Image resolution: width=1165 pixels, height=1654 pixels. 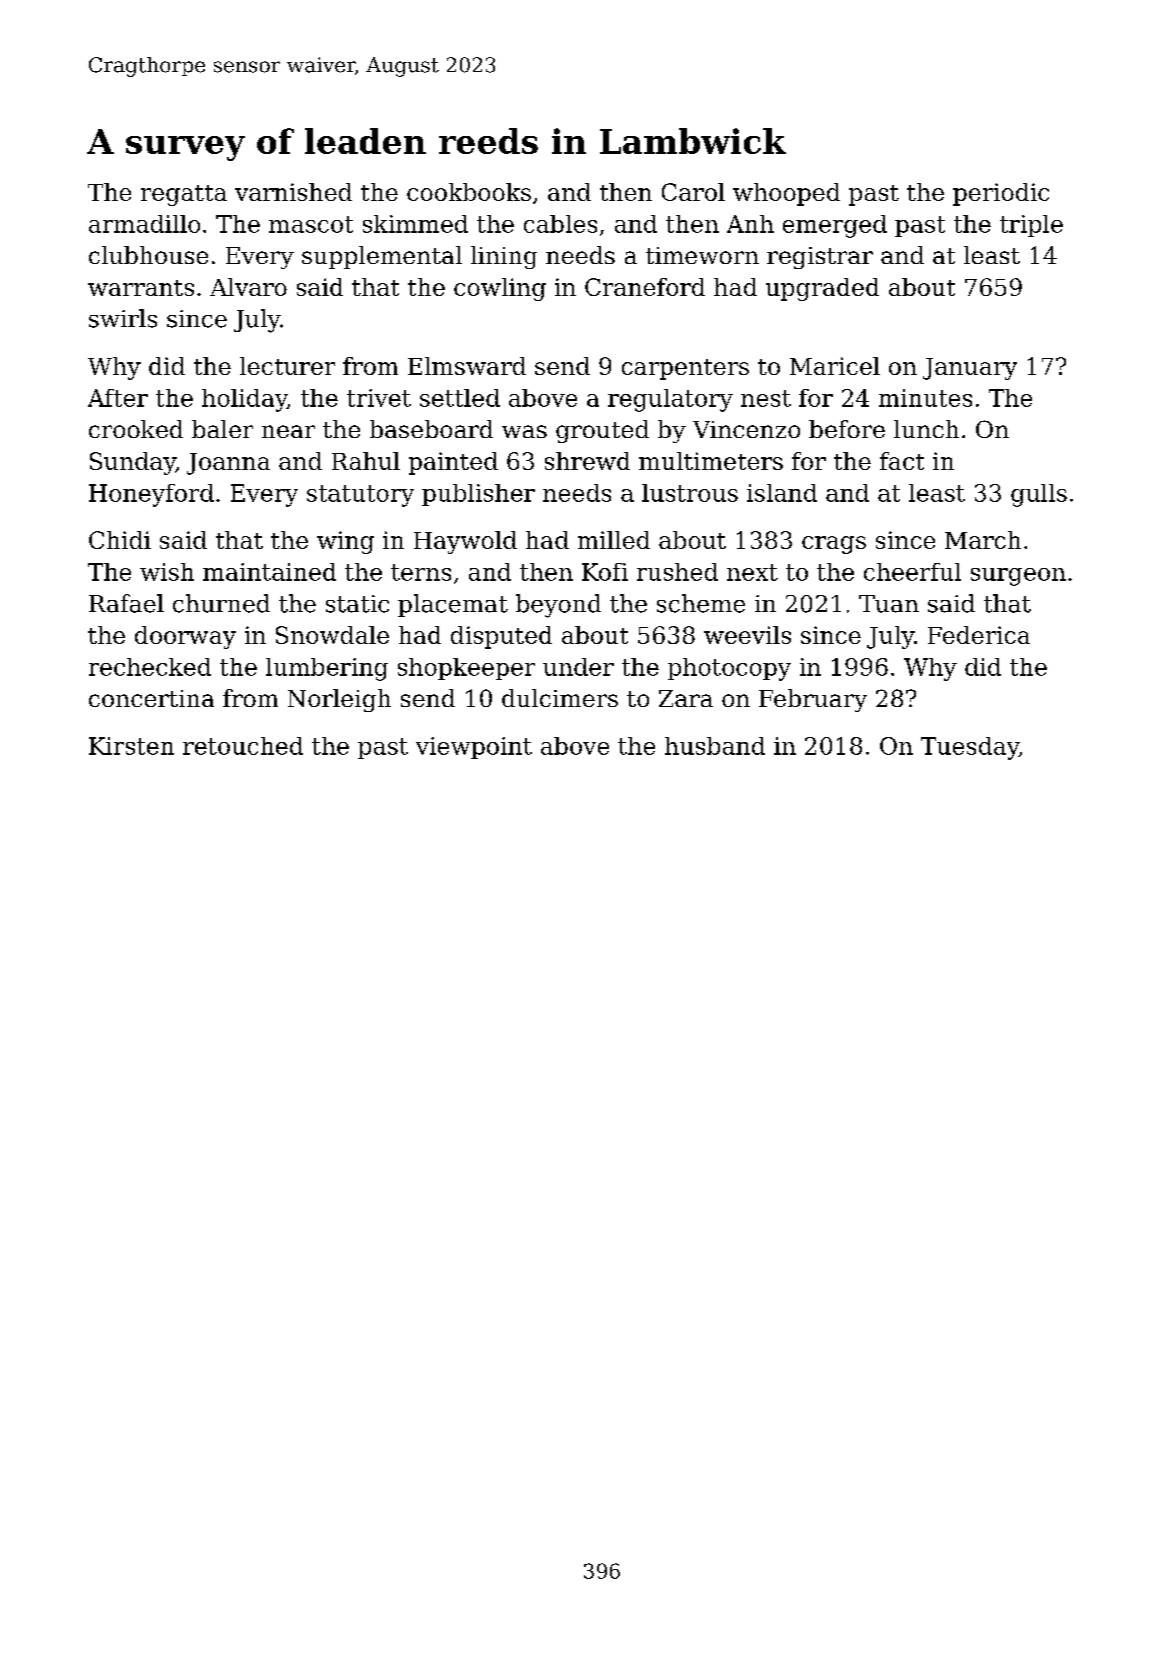 What do you see at coordinates (822, 289) in the screenshot?
I see `upgraded` at bounding box center [822, 289].
